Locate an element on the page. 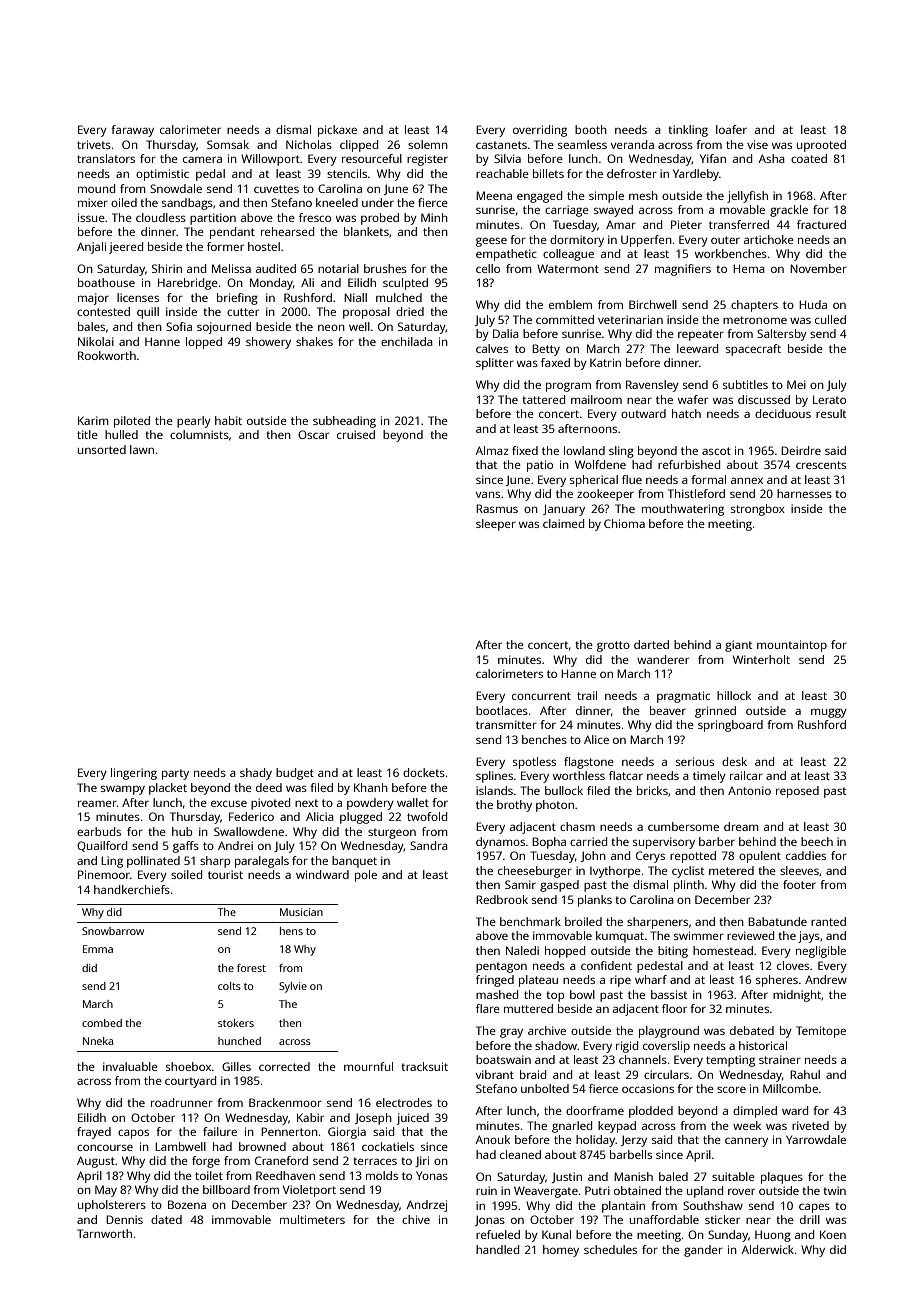 The width and height of the image is (924, 1308). flue is located at coordinates (632, 479).
